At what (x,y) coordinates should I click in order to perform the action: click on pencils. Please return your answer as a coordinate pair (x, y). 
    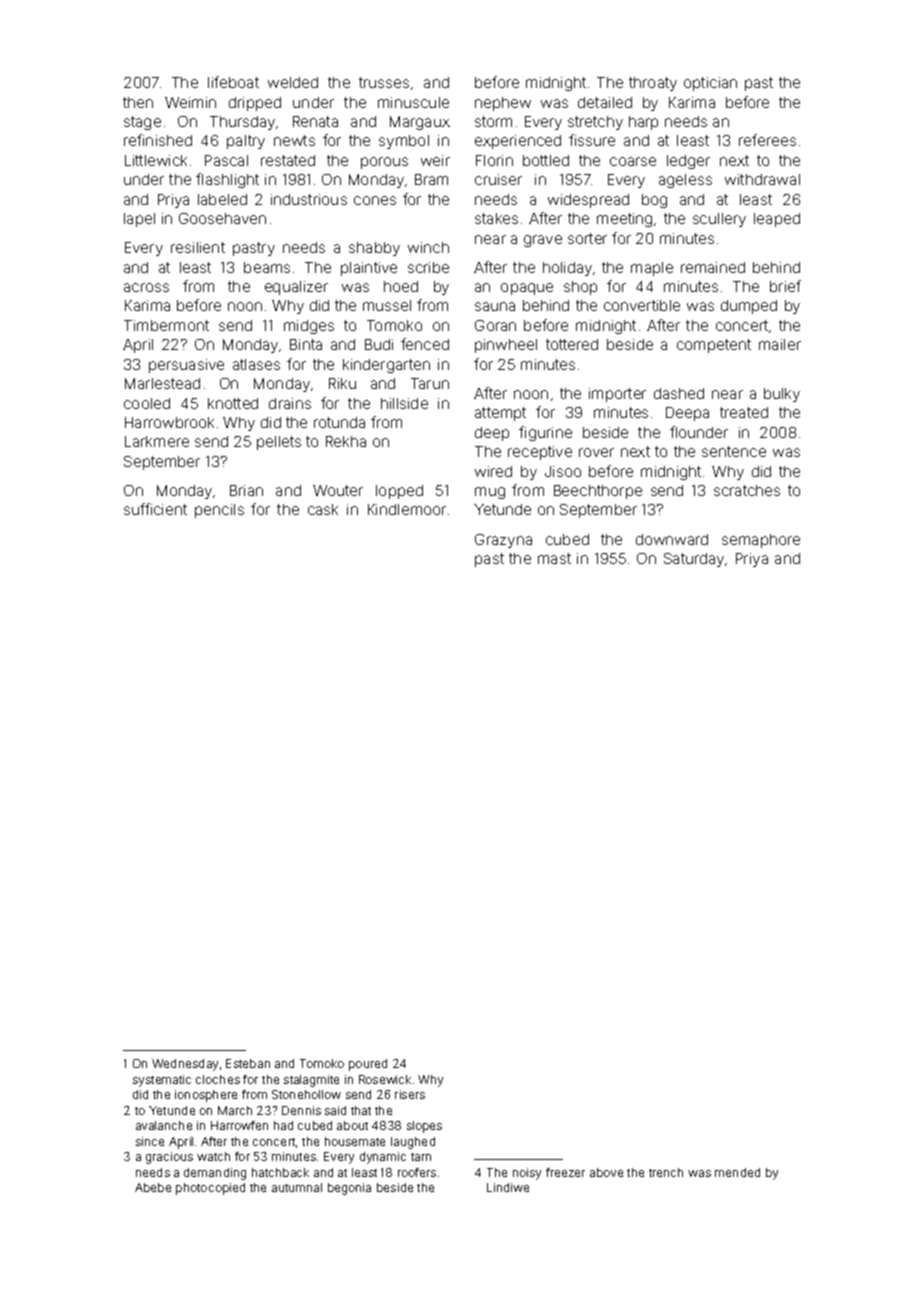
    Looking at the image, I should click on (219, 511).
